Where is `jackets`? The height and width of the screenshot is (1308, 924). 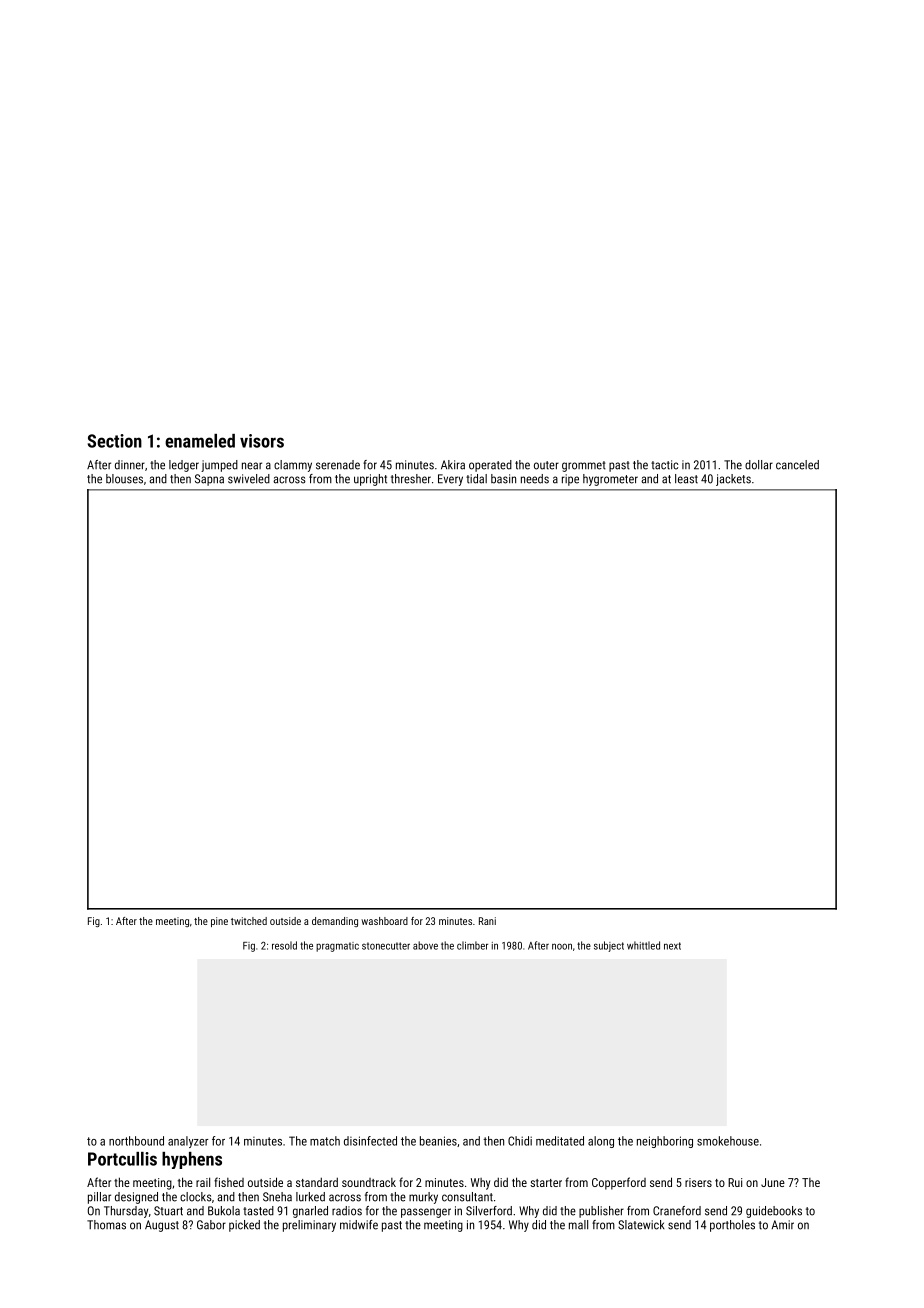
jackets is located at coordinates (733, 480).
